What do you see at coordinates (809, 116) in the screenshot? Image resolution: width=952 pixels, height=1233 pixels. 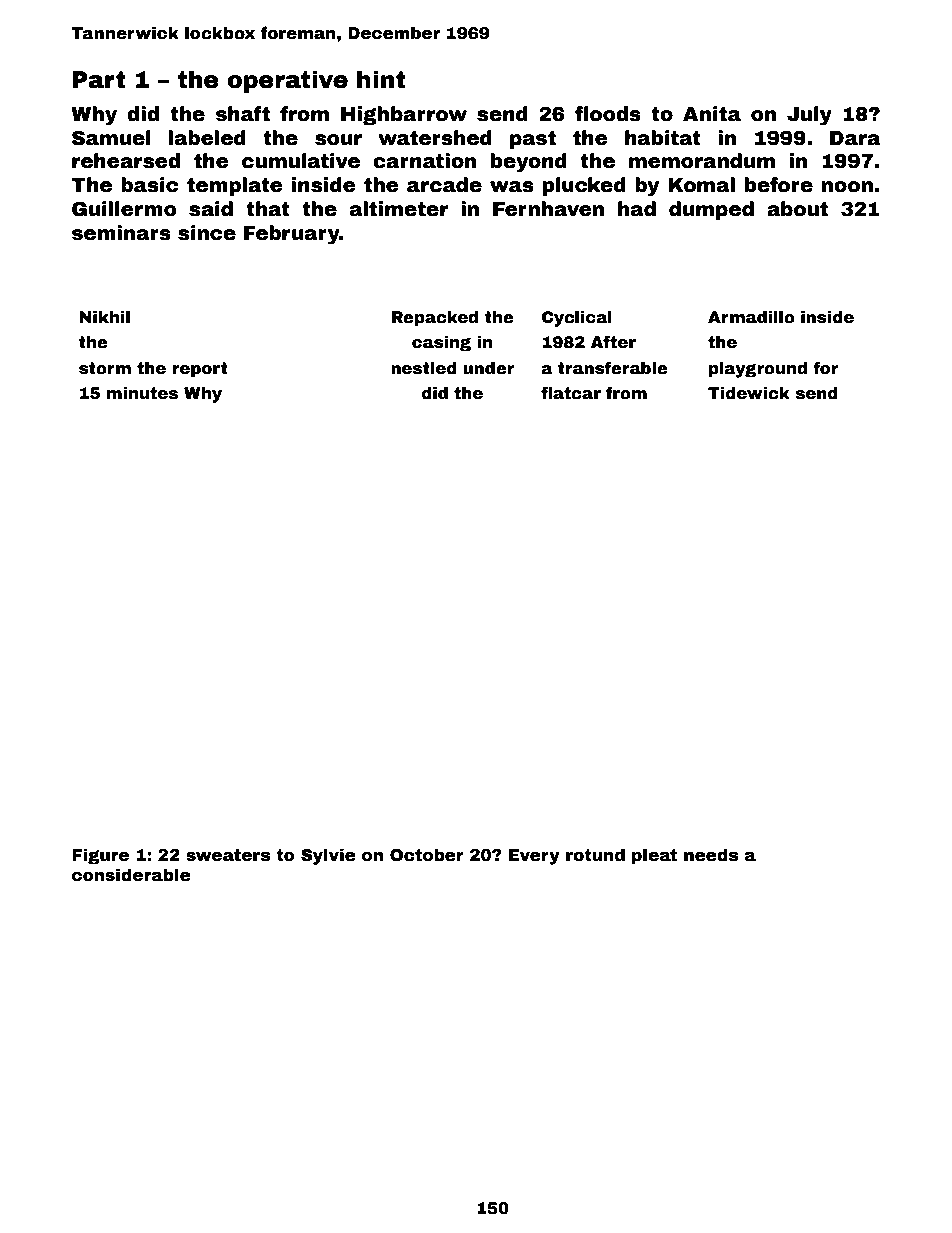 I see `July` at bounding box center [809, 116].
